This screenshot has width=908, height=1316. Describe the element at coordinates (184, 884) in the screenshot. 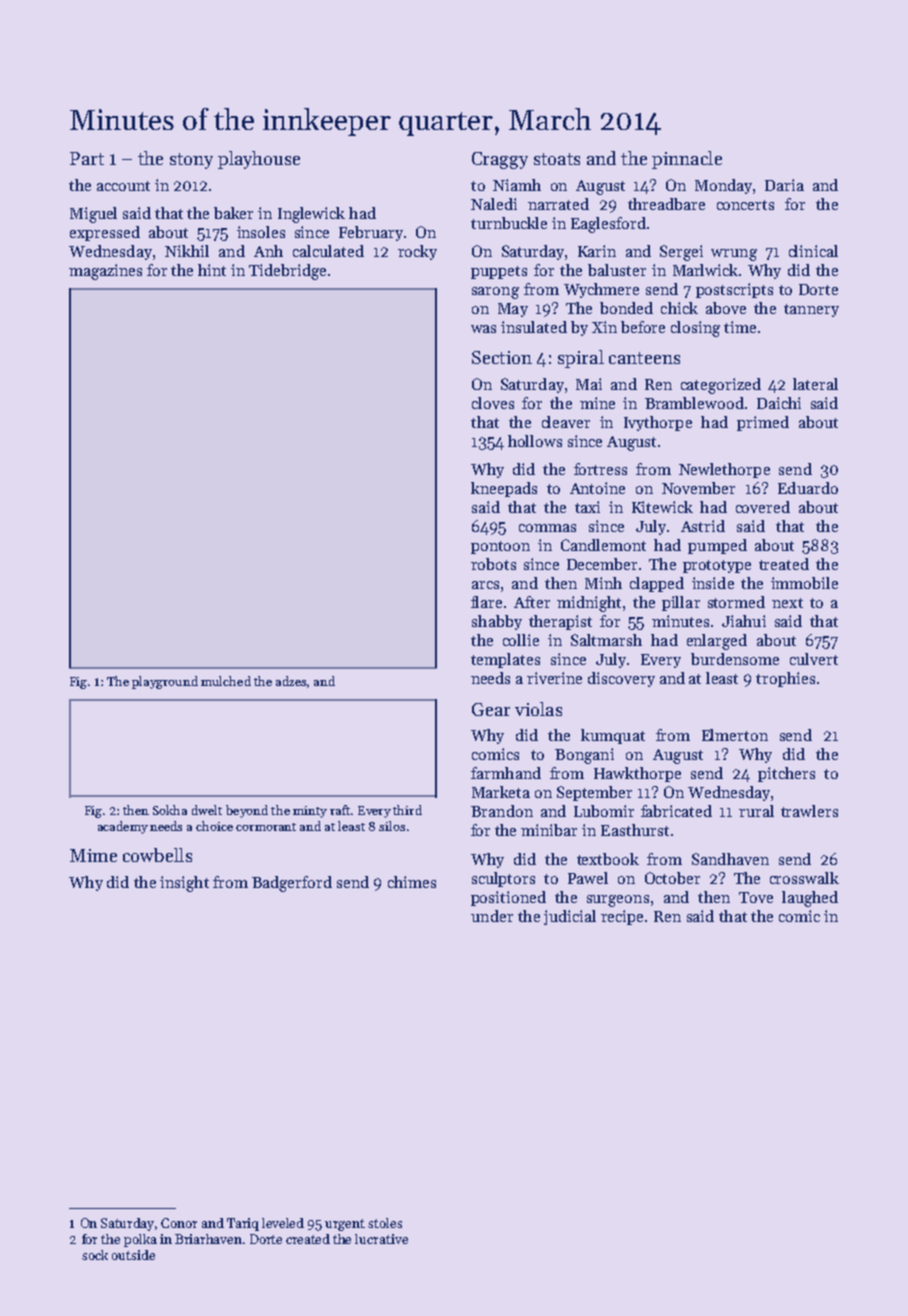

I see `insight` at that location.
